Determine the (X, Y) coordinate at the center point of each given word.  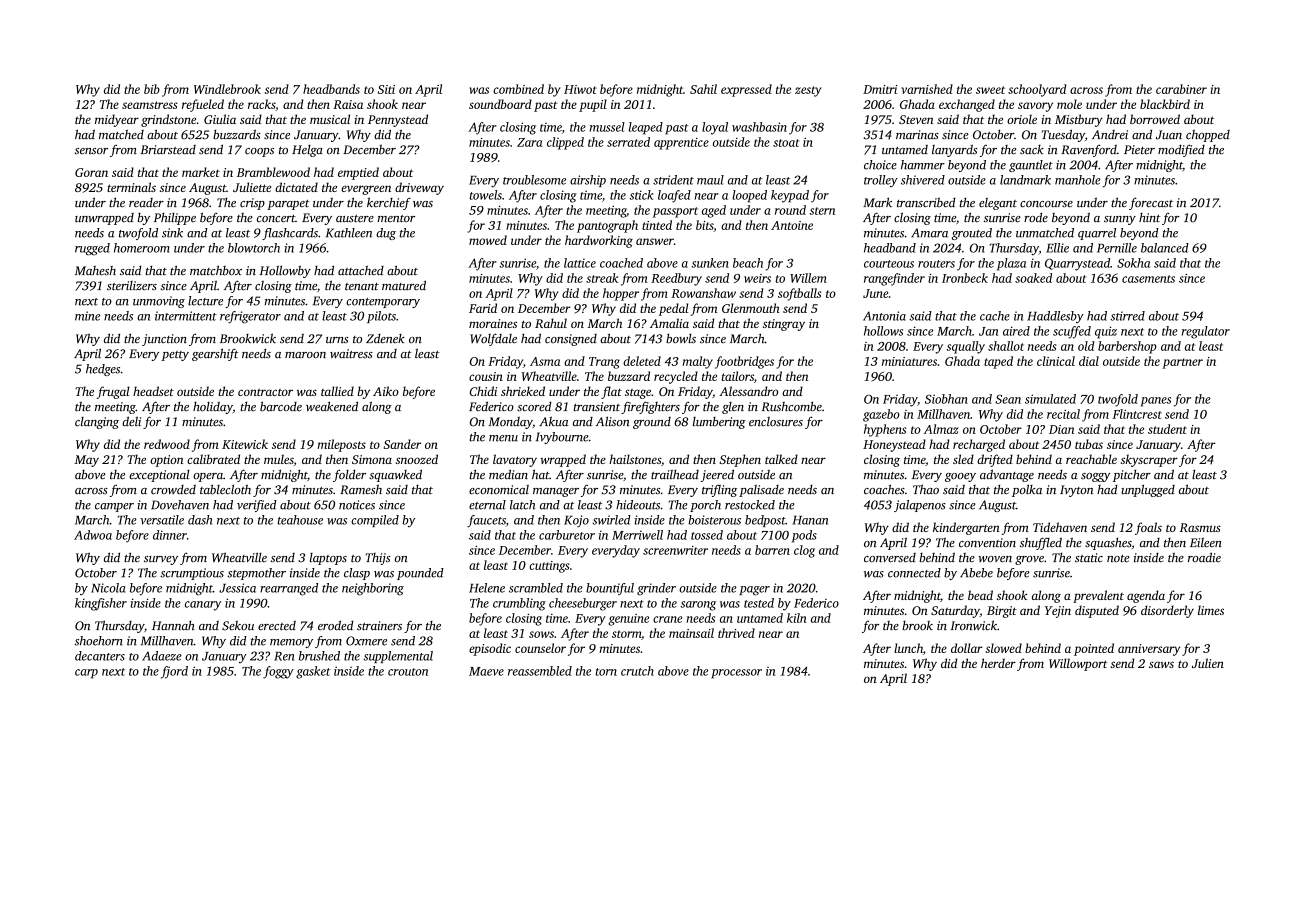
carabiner (1181, 89)
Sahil (703, 89)
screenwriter (675, 550)
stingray (784, 325)
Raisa (348, 104)
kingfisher (101, 604)
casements (1148, 279)
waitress (351, 354)
